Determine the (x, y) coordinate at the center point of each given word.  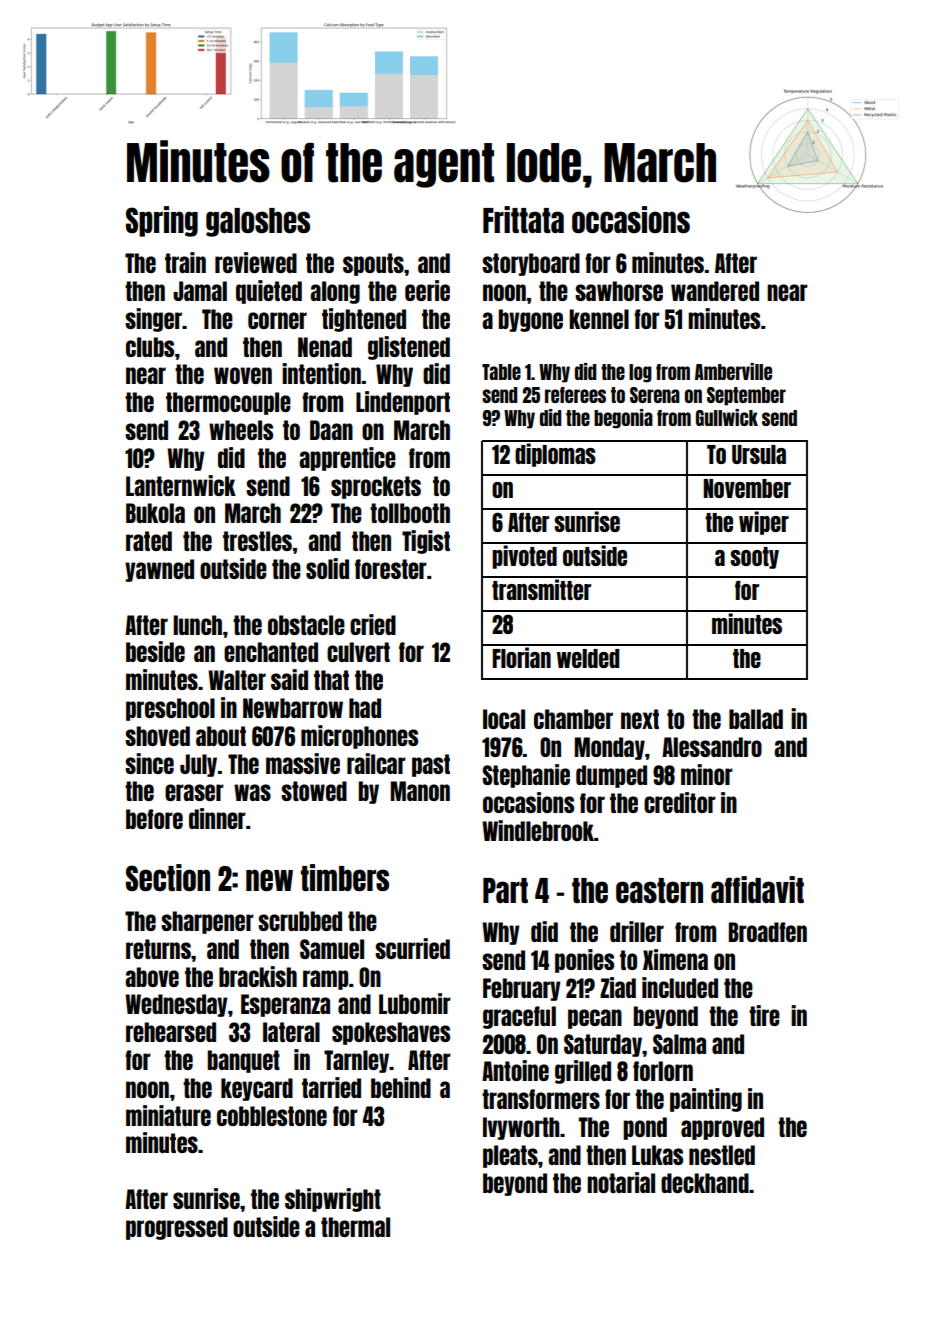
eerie (427, 290)
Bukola (155, 513)
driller (637, 931)
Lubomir (415, 1003)
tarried (331, 1087)
